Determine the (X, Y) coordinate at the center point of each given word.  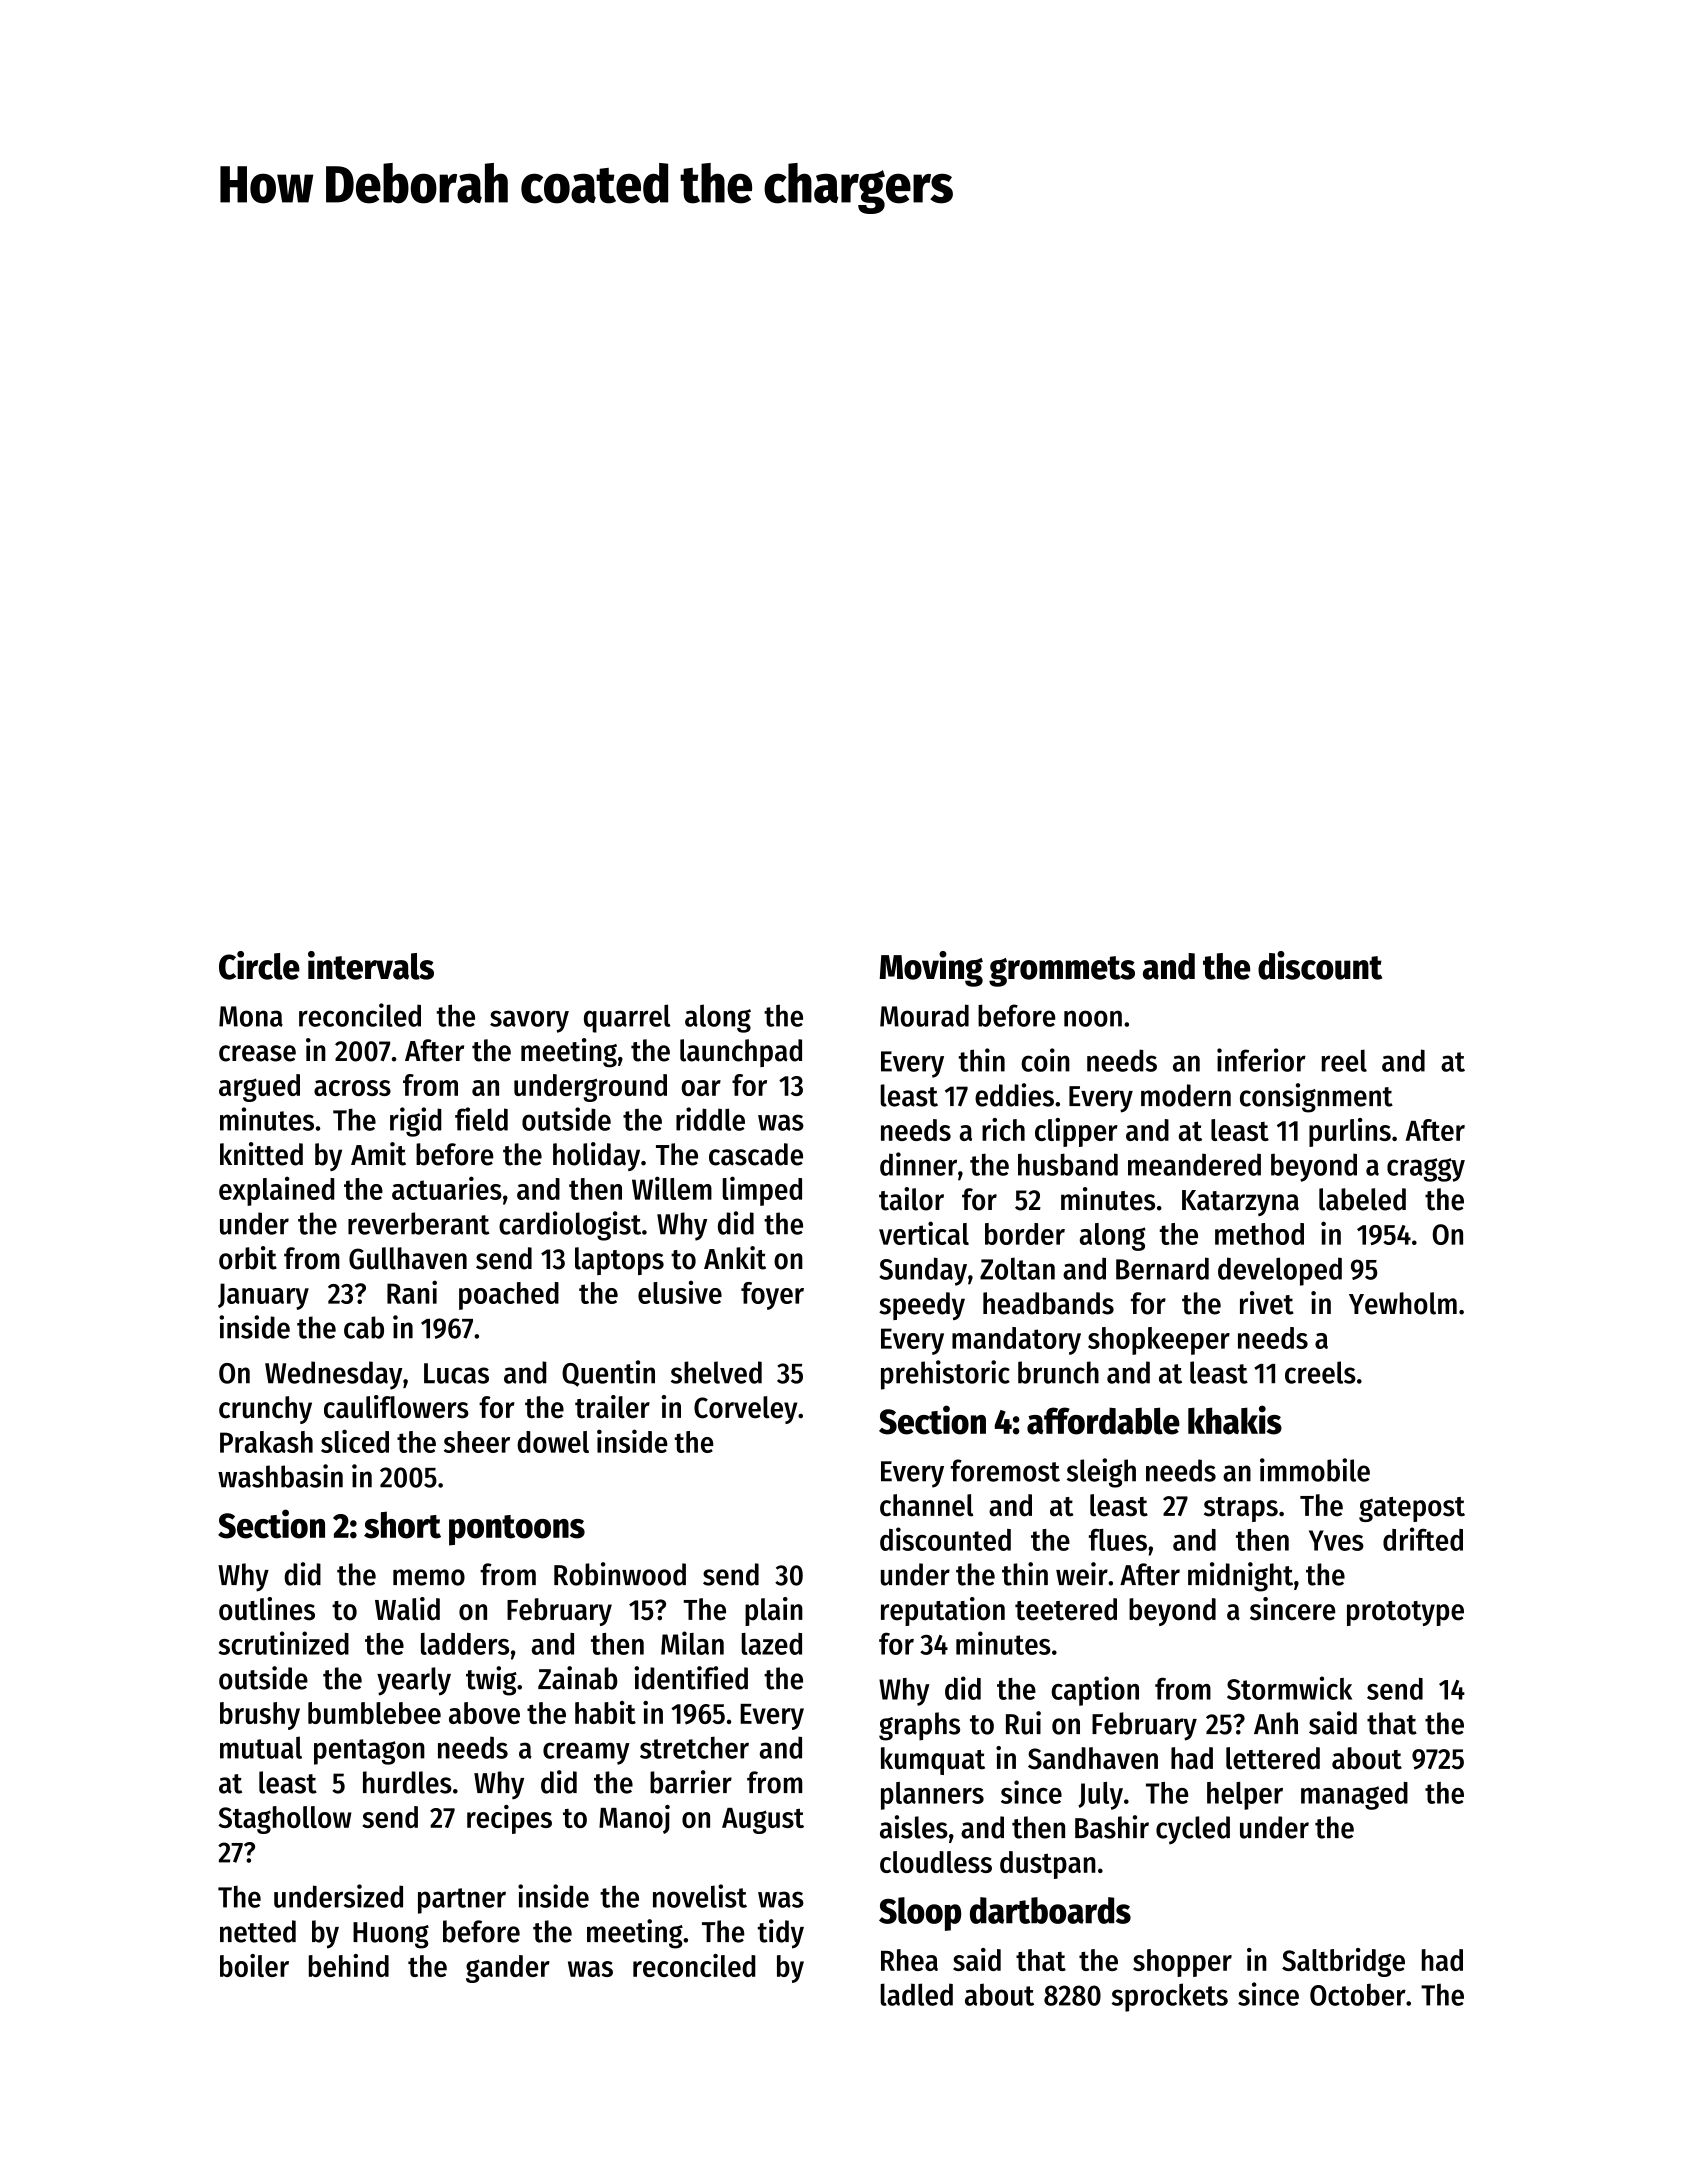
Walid (407, 1609)
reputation (943, 1611)
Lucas (456, 1373)
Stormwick (1289, 1688)
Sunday (923, 1271)
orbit (248, 1258)
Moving (931, 969)
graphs (919, 1726)
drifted (1423, 1539)
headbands (1048, 1303)
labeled (1362, 1199)
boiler (254, 1965)
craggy (1426, 1170)
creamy (586, 1753)
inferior (1261, 1060)
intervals (371, 965)
